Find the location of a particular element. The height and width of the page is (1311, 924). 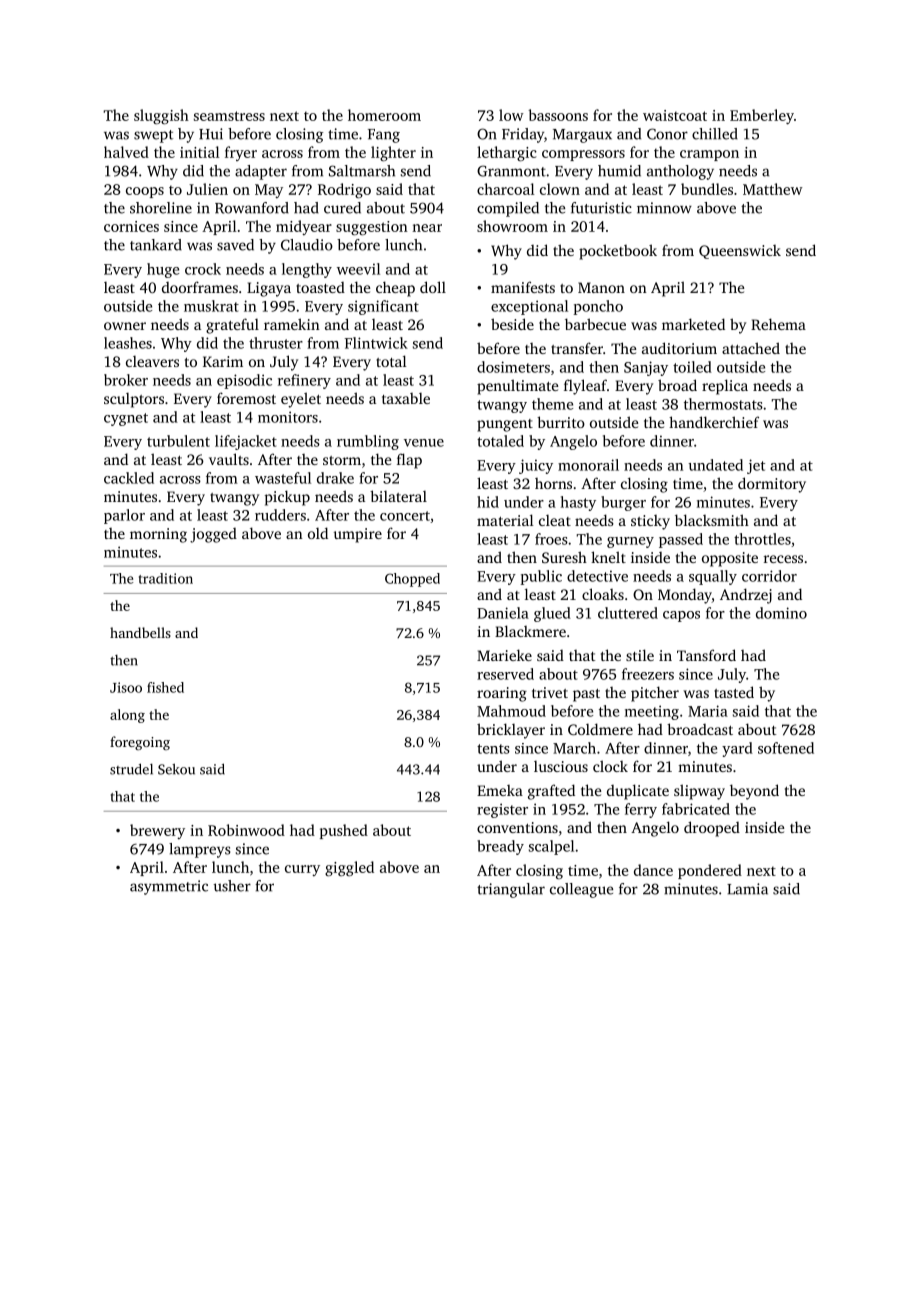

sluggish is located at coordinates (161, 117).
